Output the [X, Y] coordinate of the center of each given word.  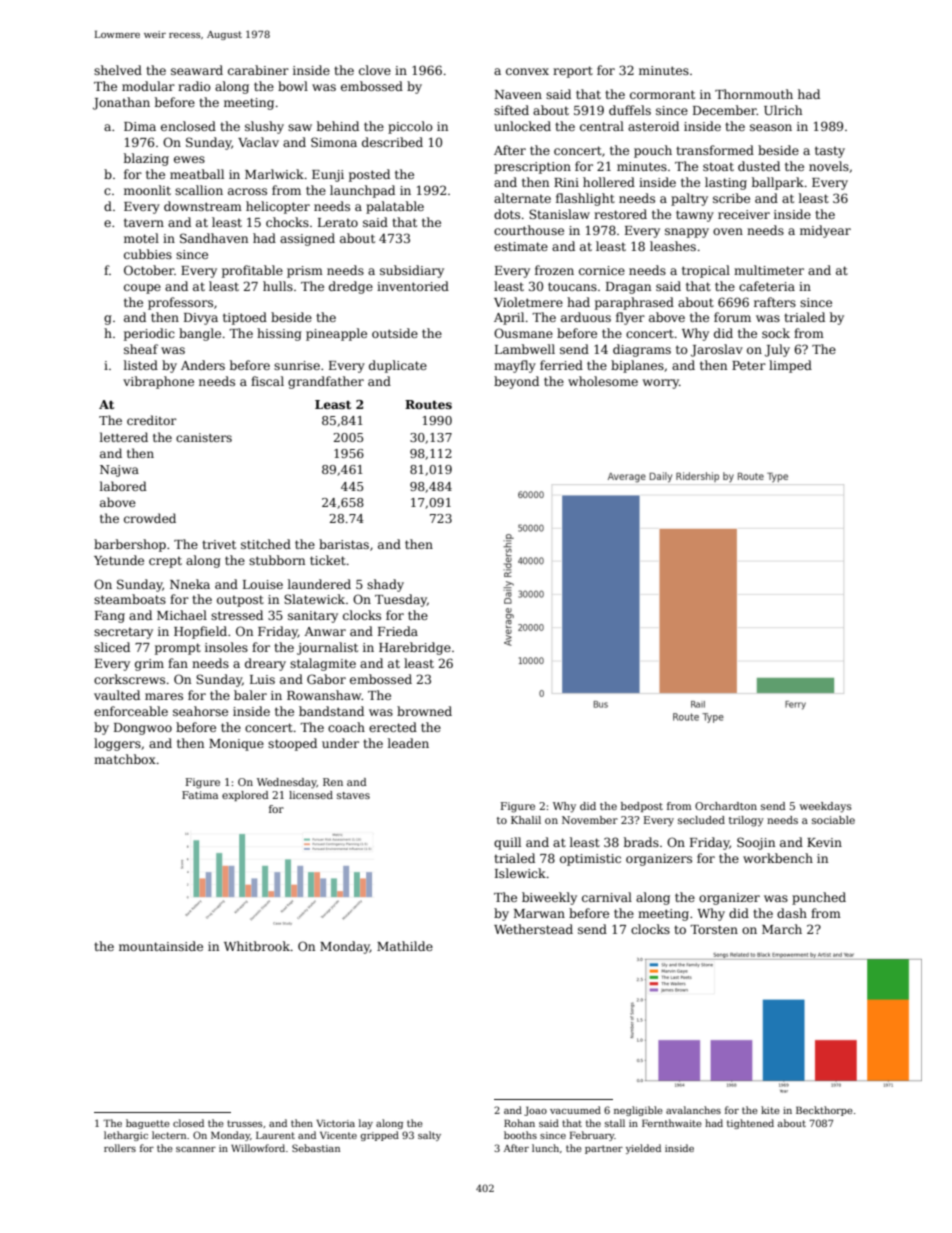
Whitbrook [257, 946]
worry [661, 384]
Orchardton [726, 806]
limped [790, 366]
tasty [830, 152]
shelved [118, 70]
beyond [516, 382]
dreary [265, 664]
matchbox [125, 759]
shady [385, 585]
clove [375, 70]
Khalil [526, 820]
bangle [200, 334]
